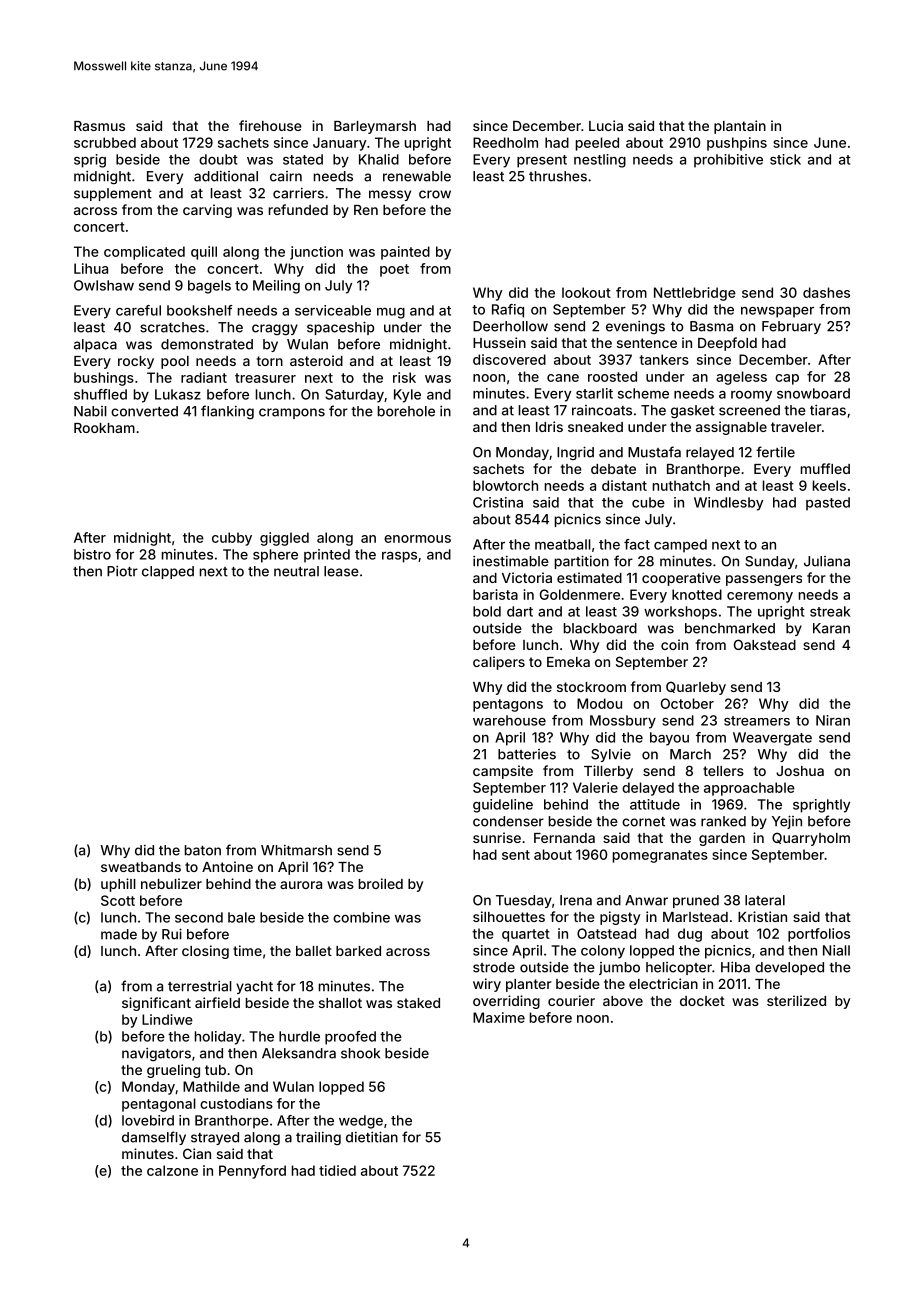  I want to click on baton, so click(203, 850).
